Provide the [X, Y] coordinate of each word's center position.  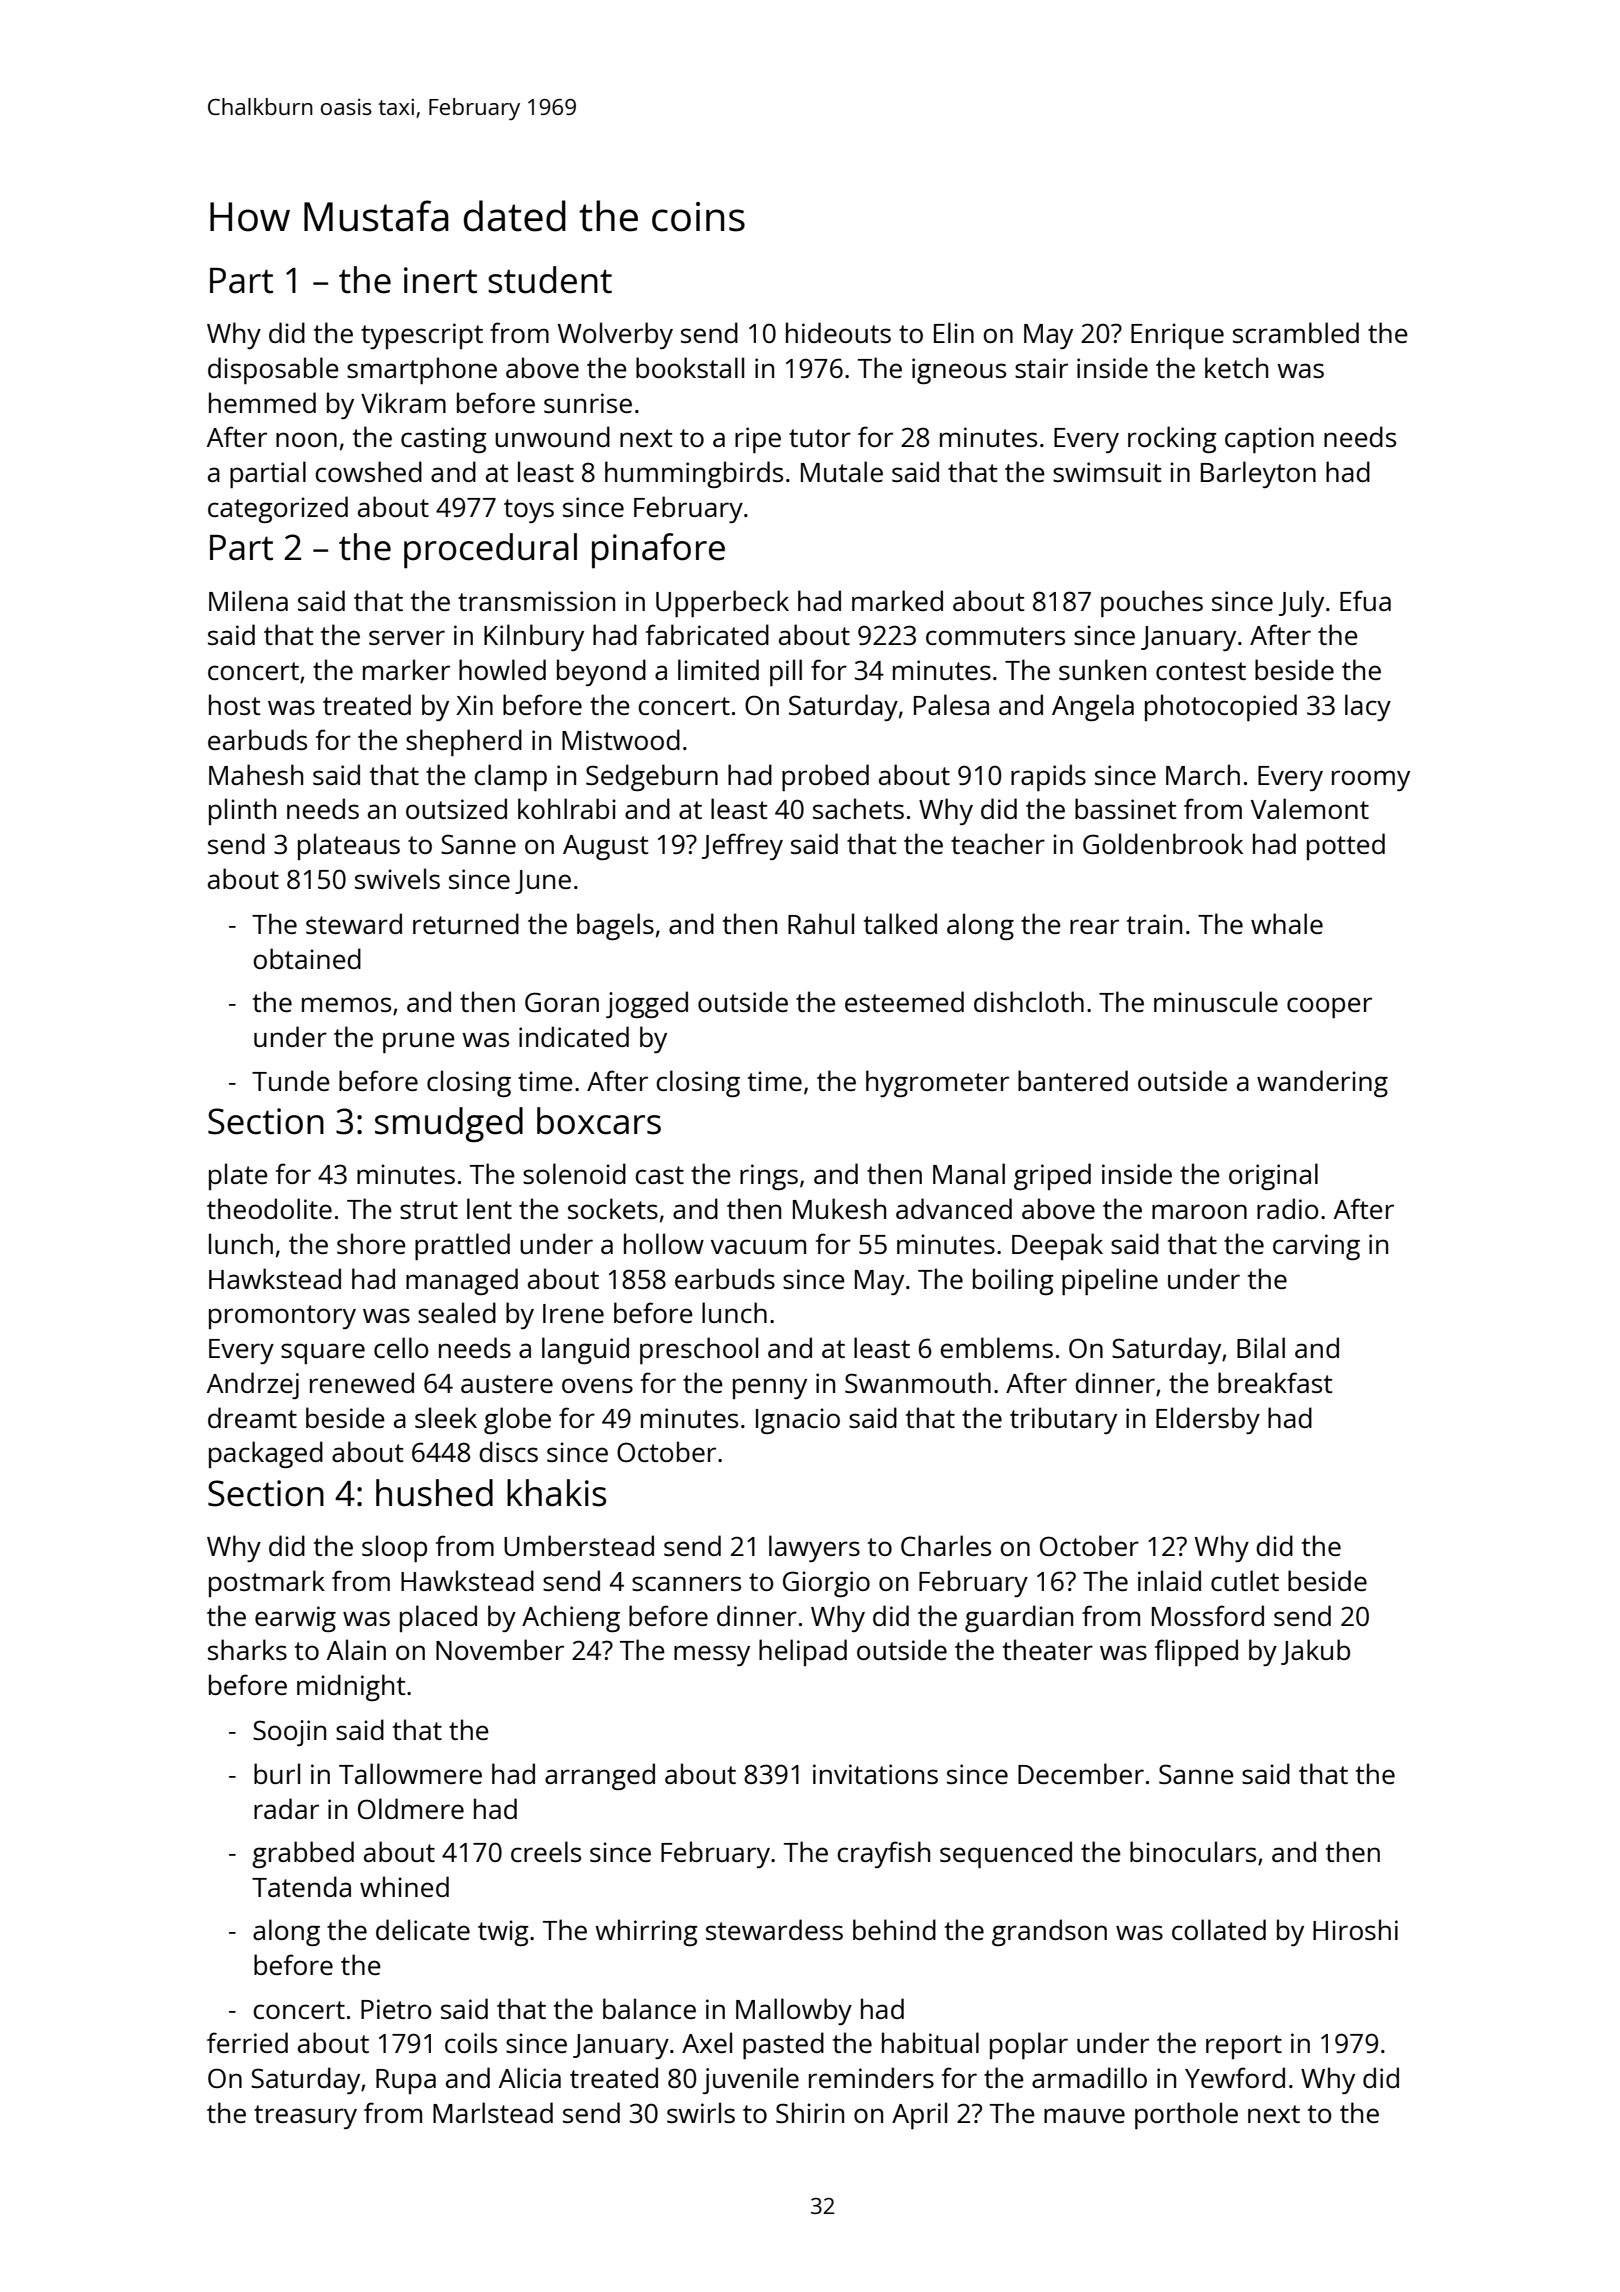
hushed [434, 1493]
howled [502, 669]
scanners [686, 1583]
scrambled [1296, 332]
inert [440, 280]
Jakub [1315, 1652]
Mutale [842, 471]
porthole [1186, 2115]
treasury [305, 2117]
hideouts [838, 332]
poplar [1029, 2045]
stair [1041, 368]
